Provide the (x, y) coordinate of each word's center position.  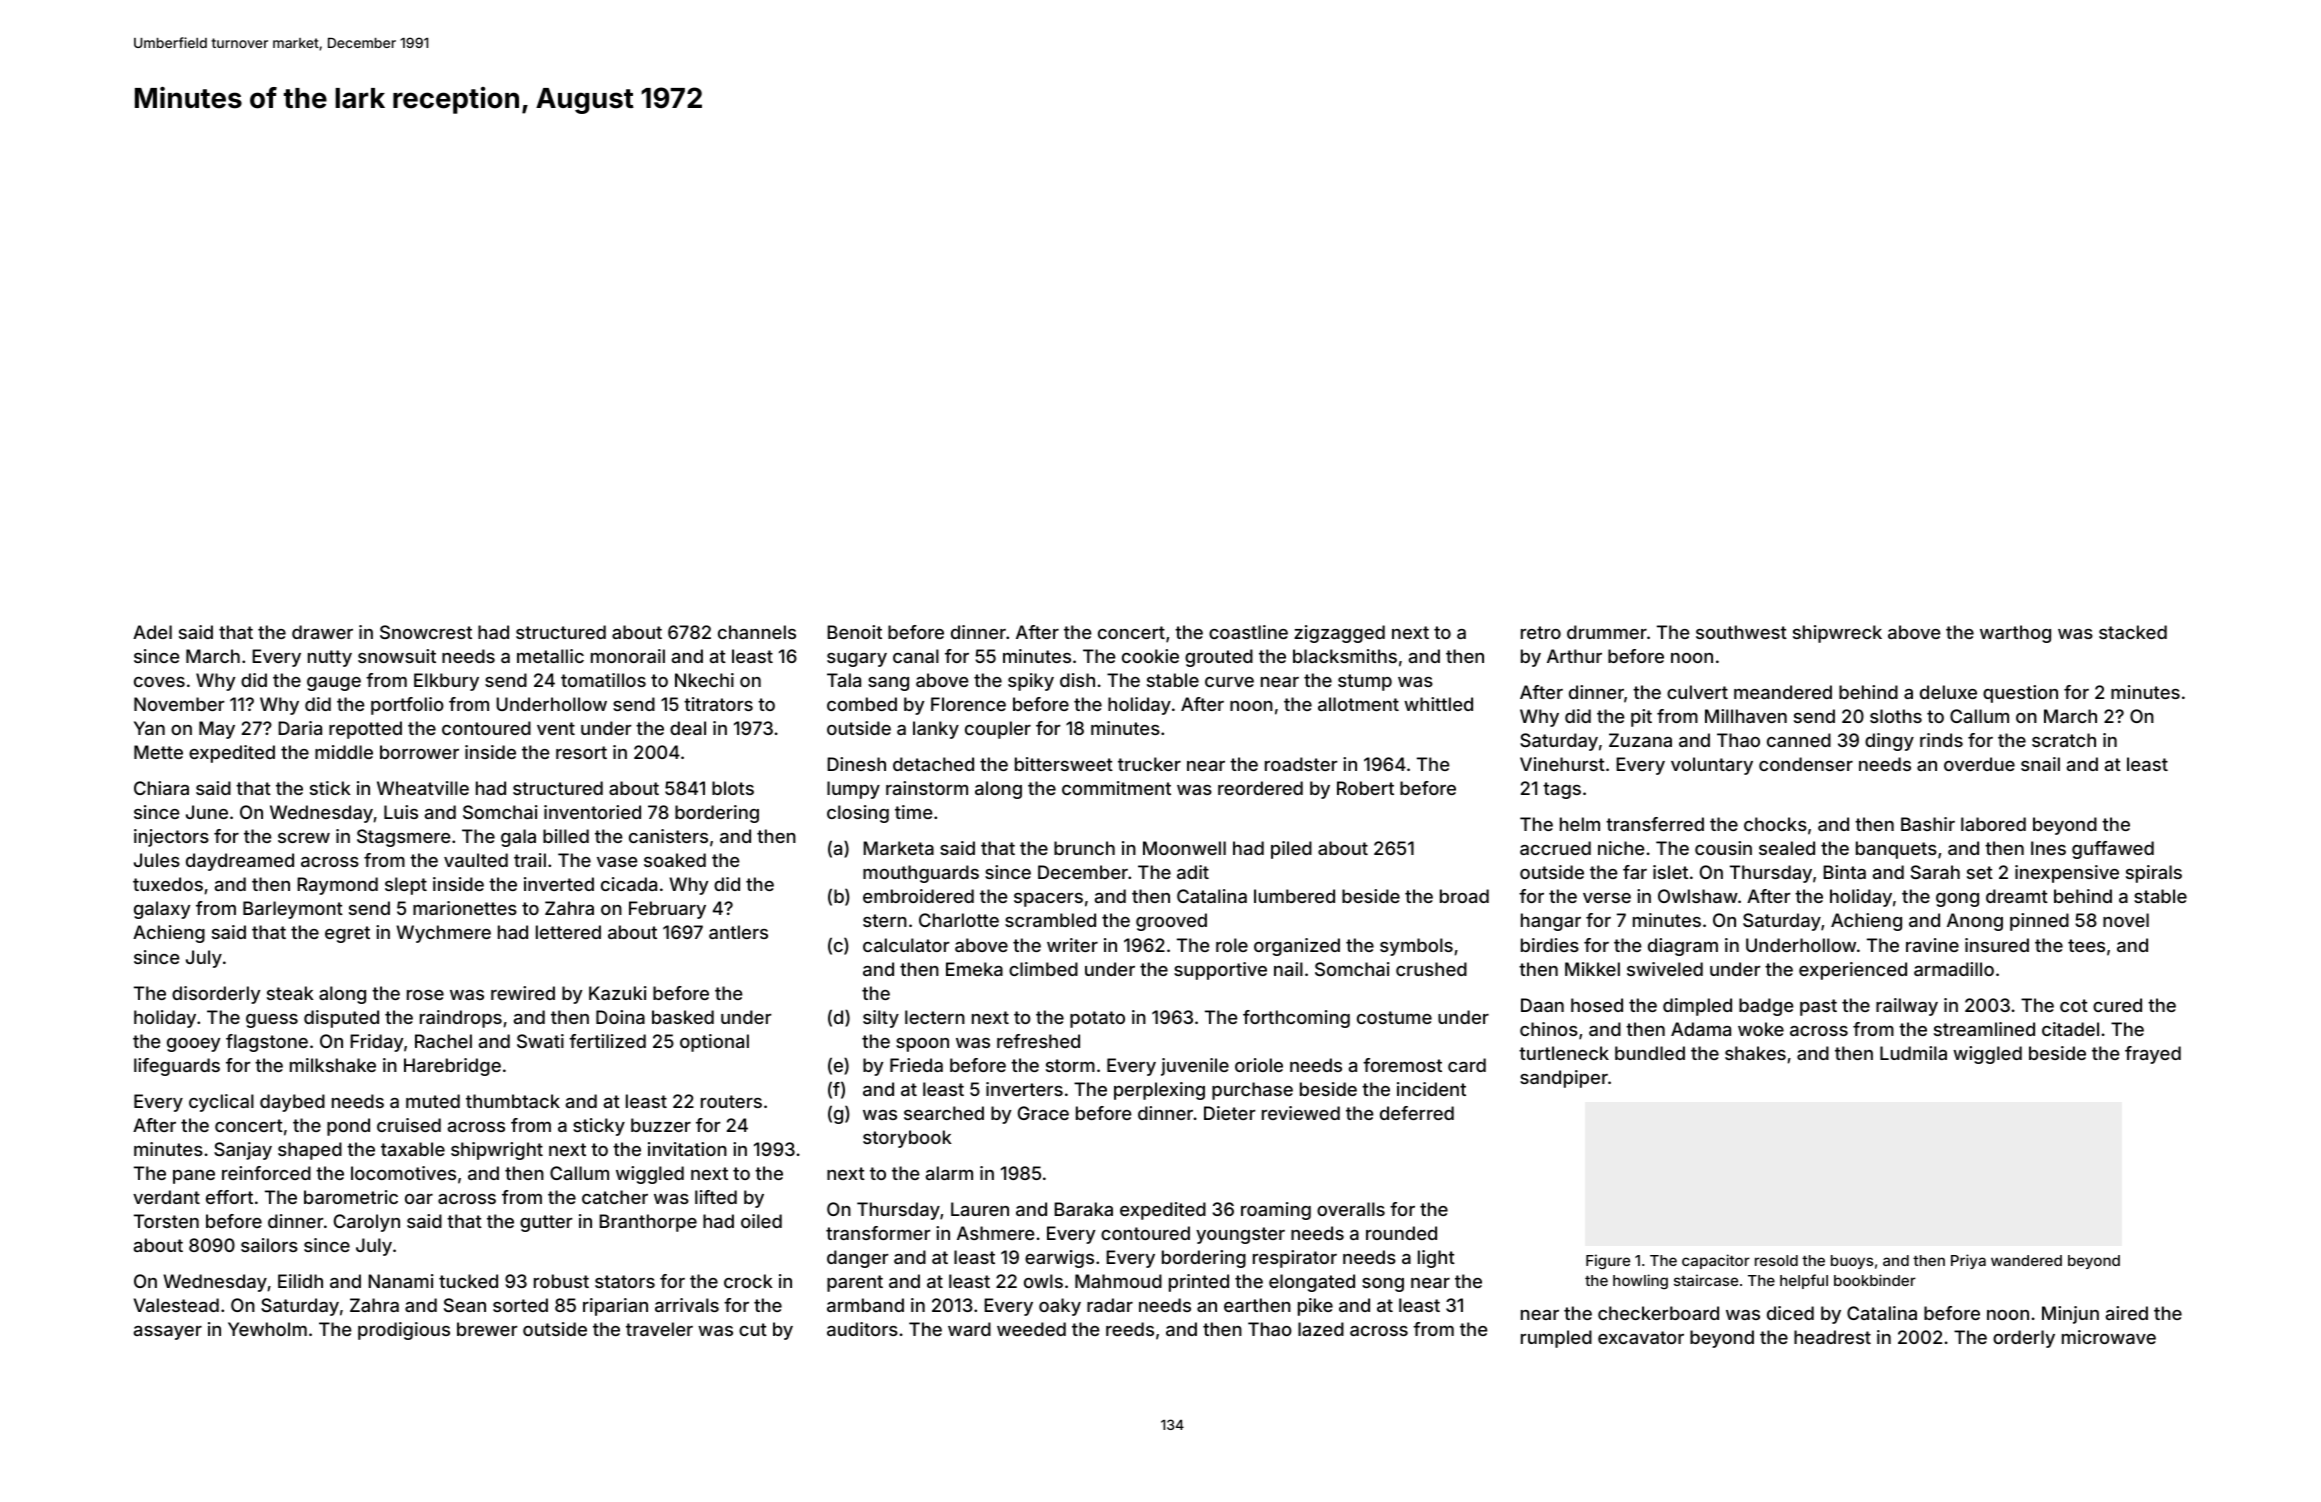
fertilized (607, 1041)
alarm (949, 1173)
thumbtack (513, 1101)
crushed (1431, 969)
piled (1291, 850)
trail (530, 860)
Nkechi (704, 680)
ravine (1932, 945)
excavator (1641, 1337)
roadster (1301, 764)
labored (1993, 824)
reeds (1130, 1329)
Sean (465, 1305)
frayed (2153, 1055)
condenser (1806, 764)
